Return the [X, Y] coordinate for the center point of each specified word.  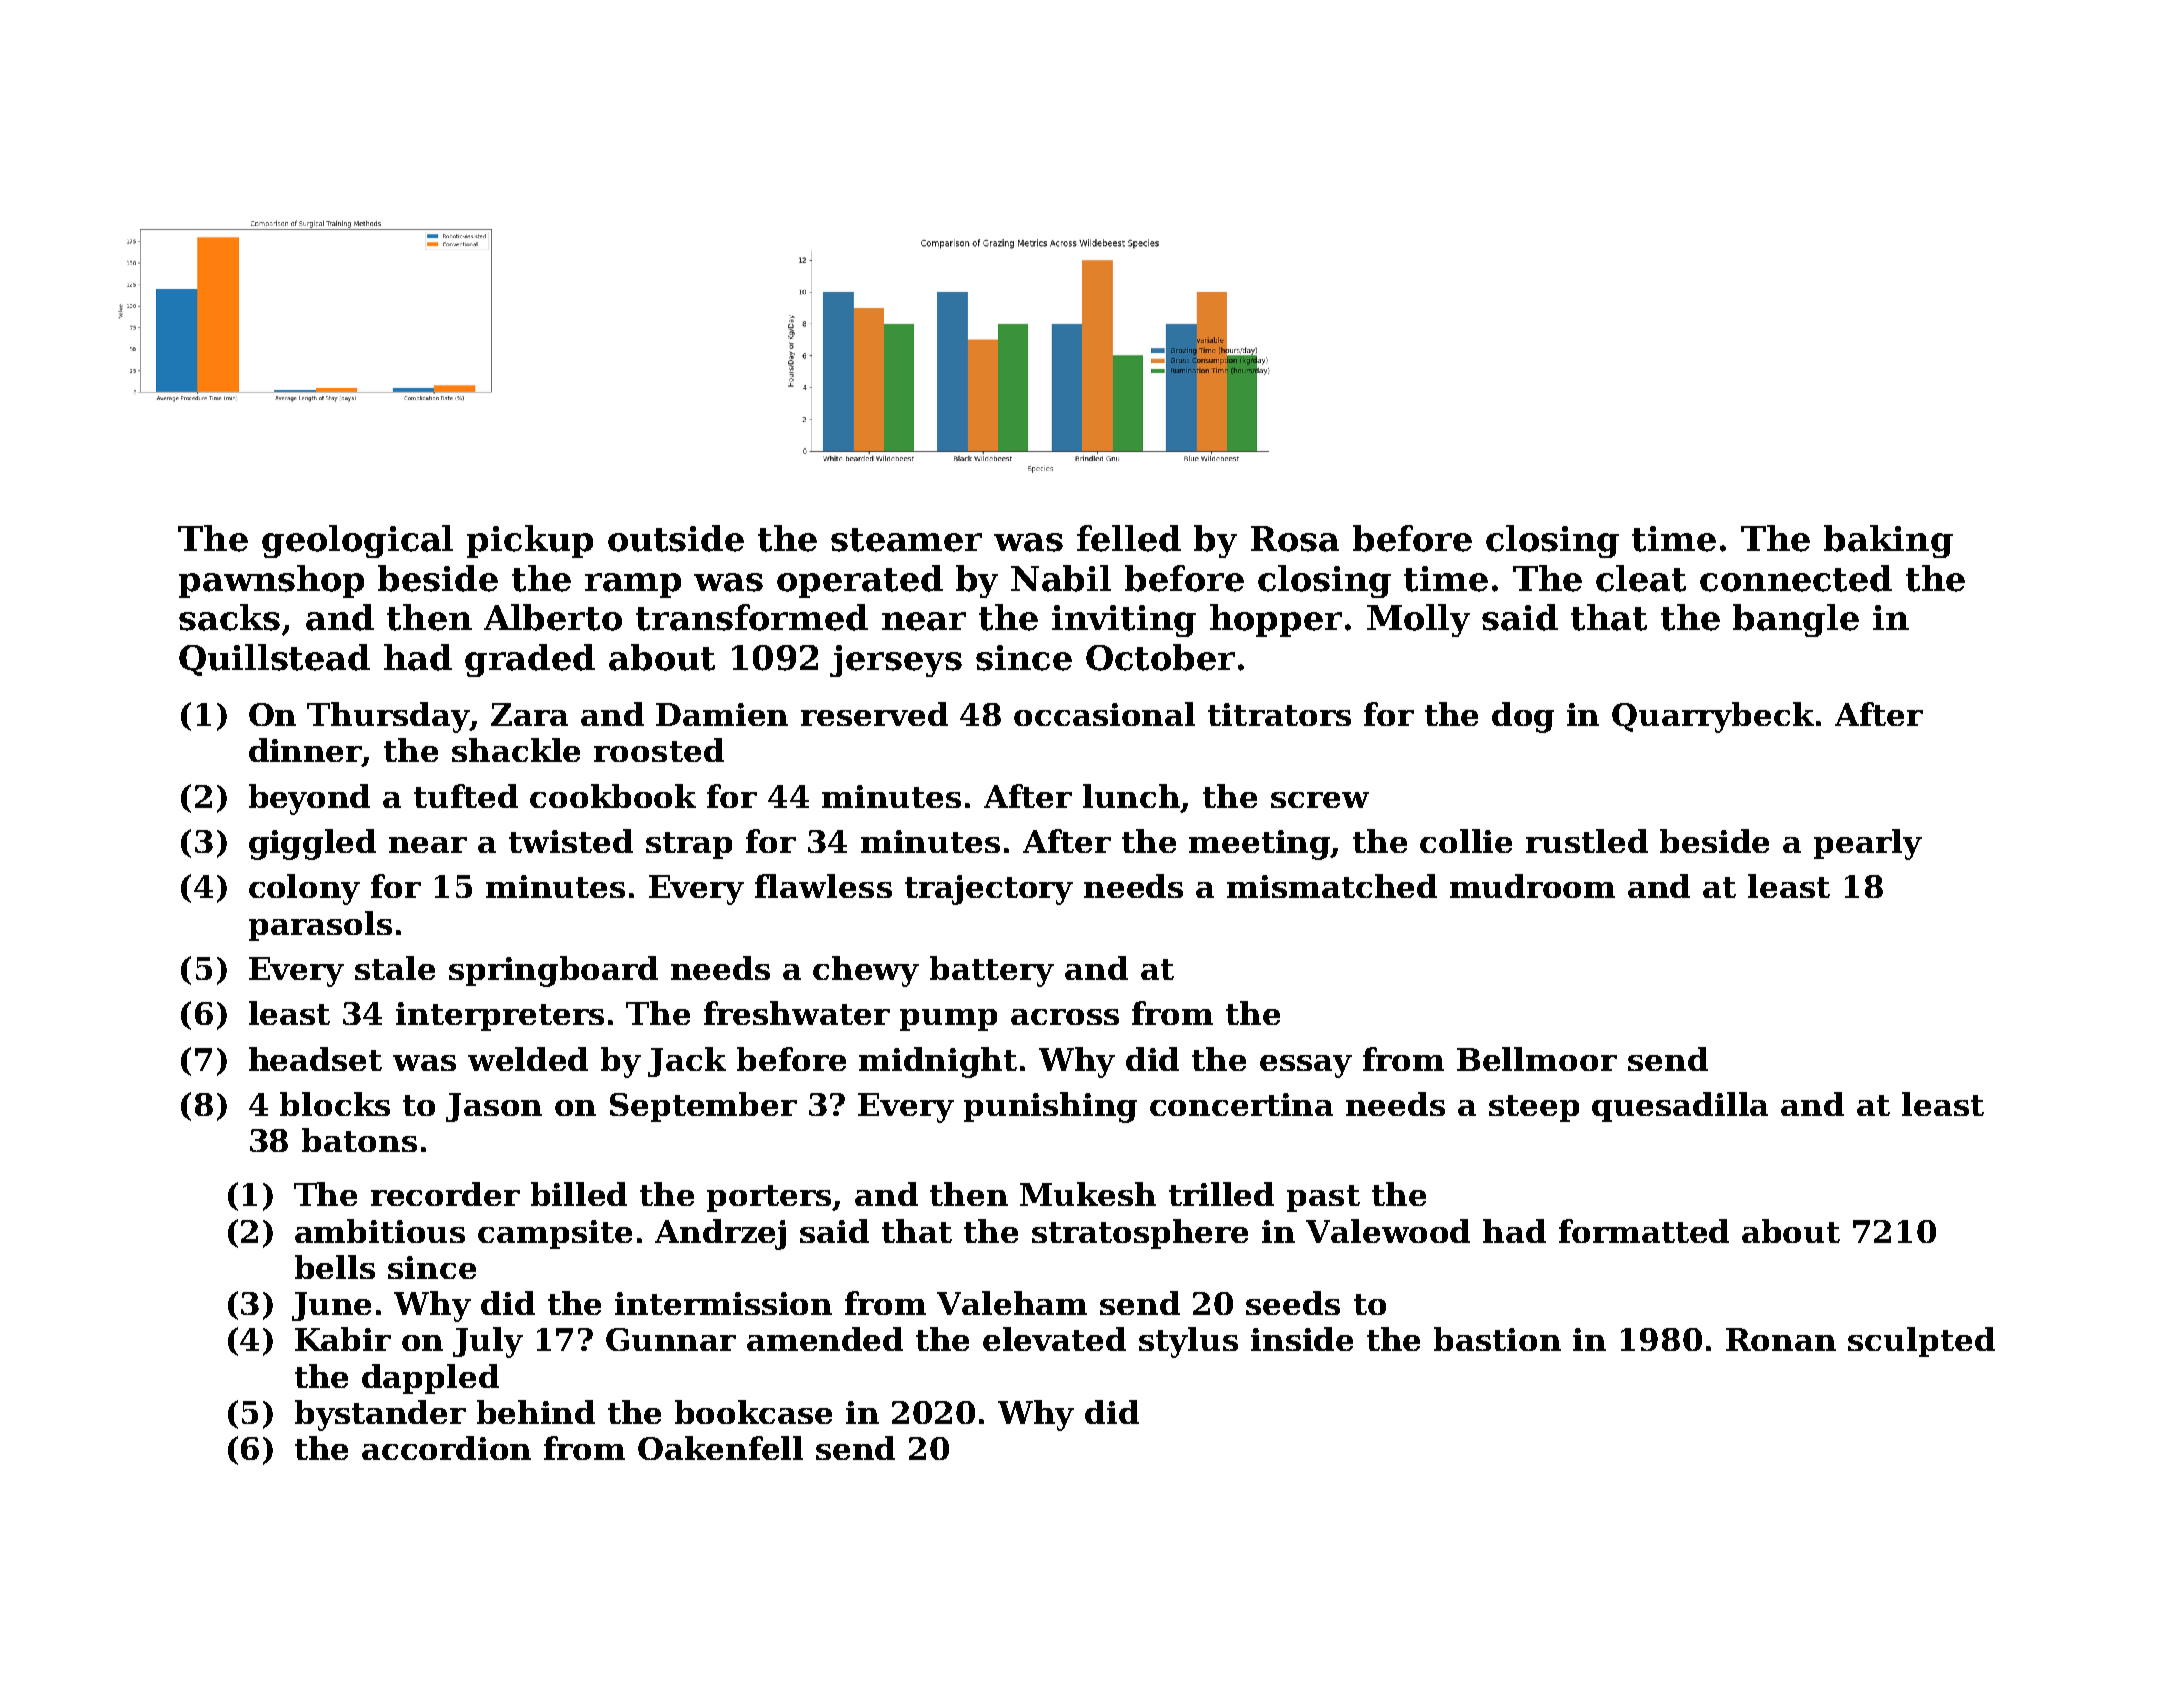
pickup [530, 541]
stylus [1188, 1342]
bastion [1497, 1339]
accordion [446, 1448]
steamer [906, 540]
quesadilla [1680, 1107]
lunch [1131, 796]
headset [315, 1059]
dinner [306, 751]
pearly [1868, 844]
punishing [1050, 1107]
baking [1888, 541]
